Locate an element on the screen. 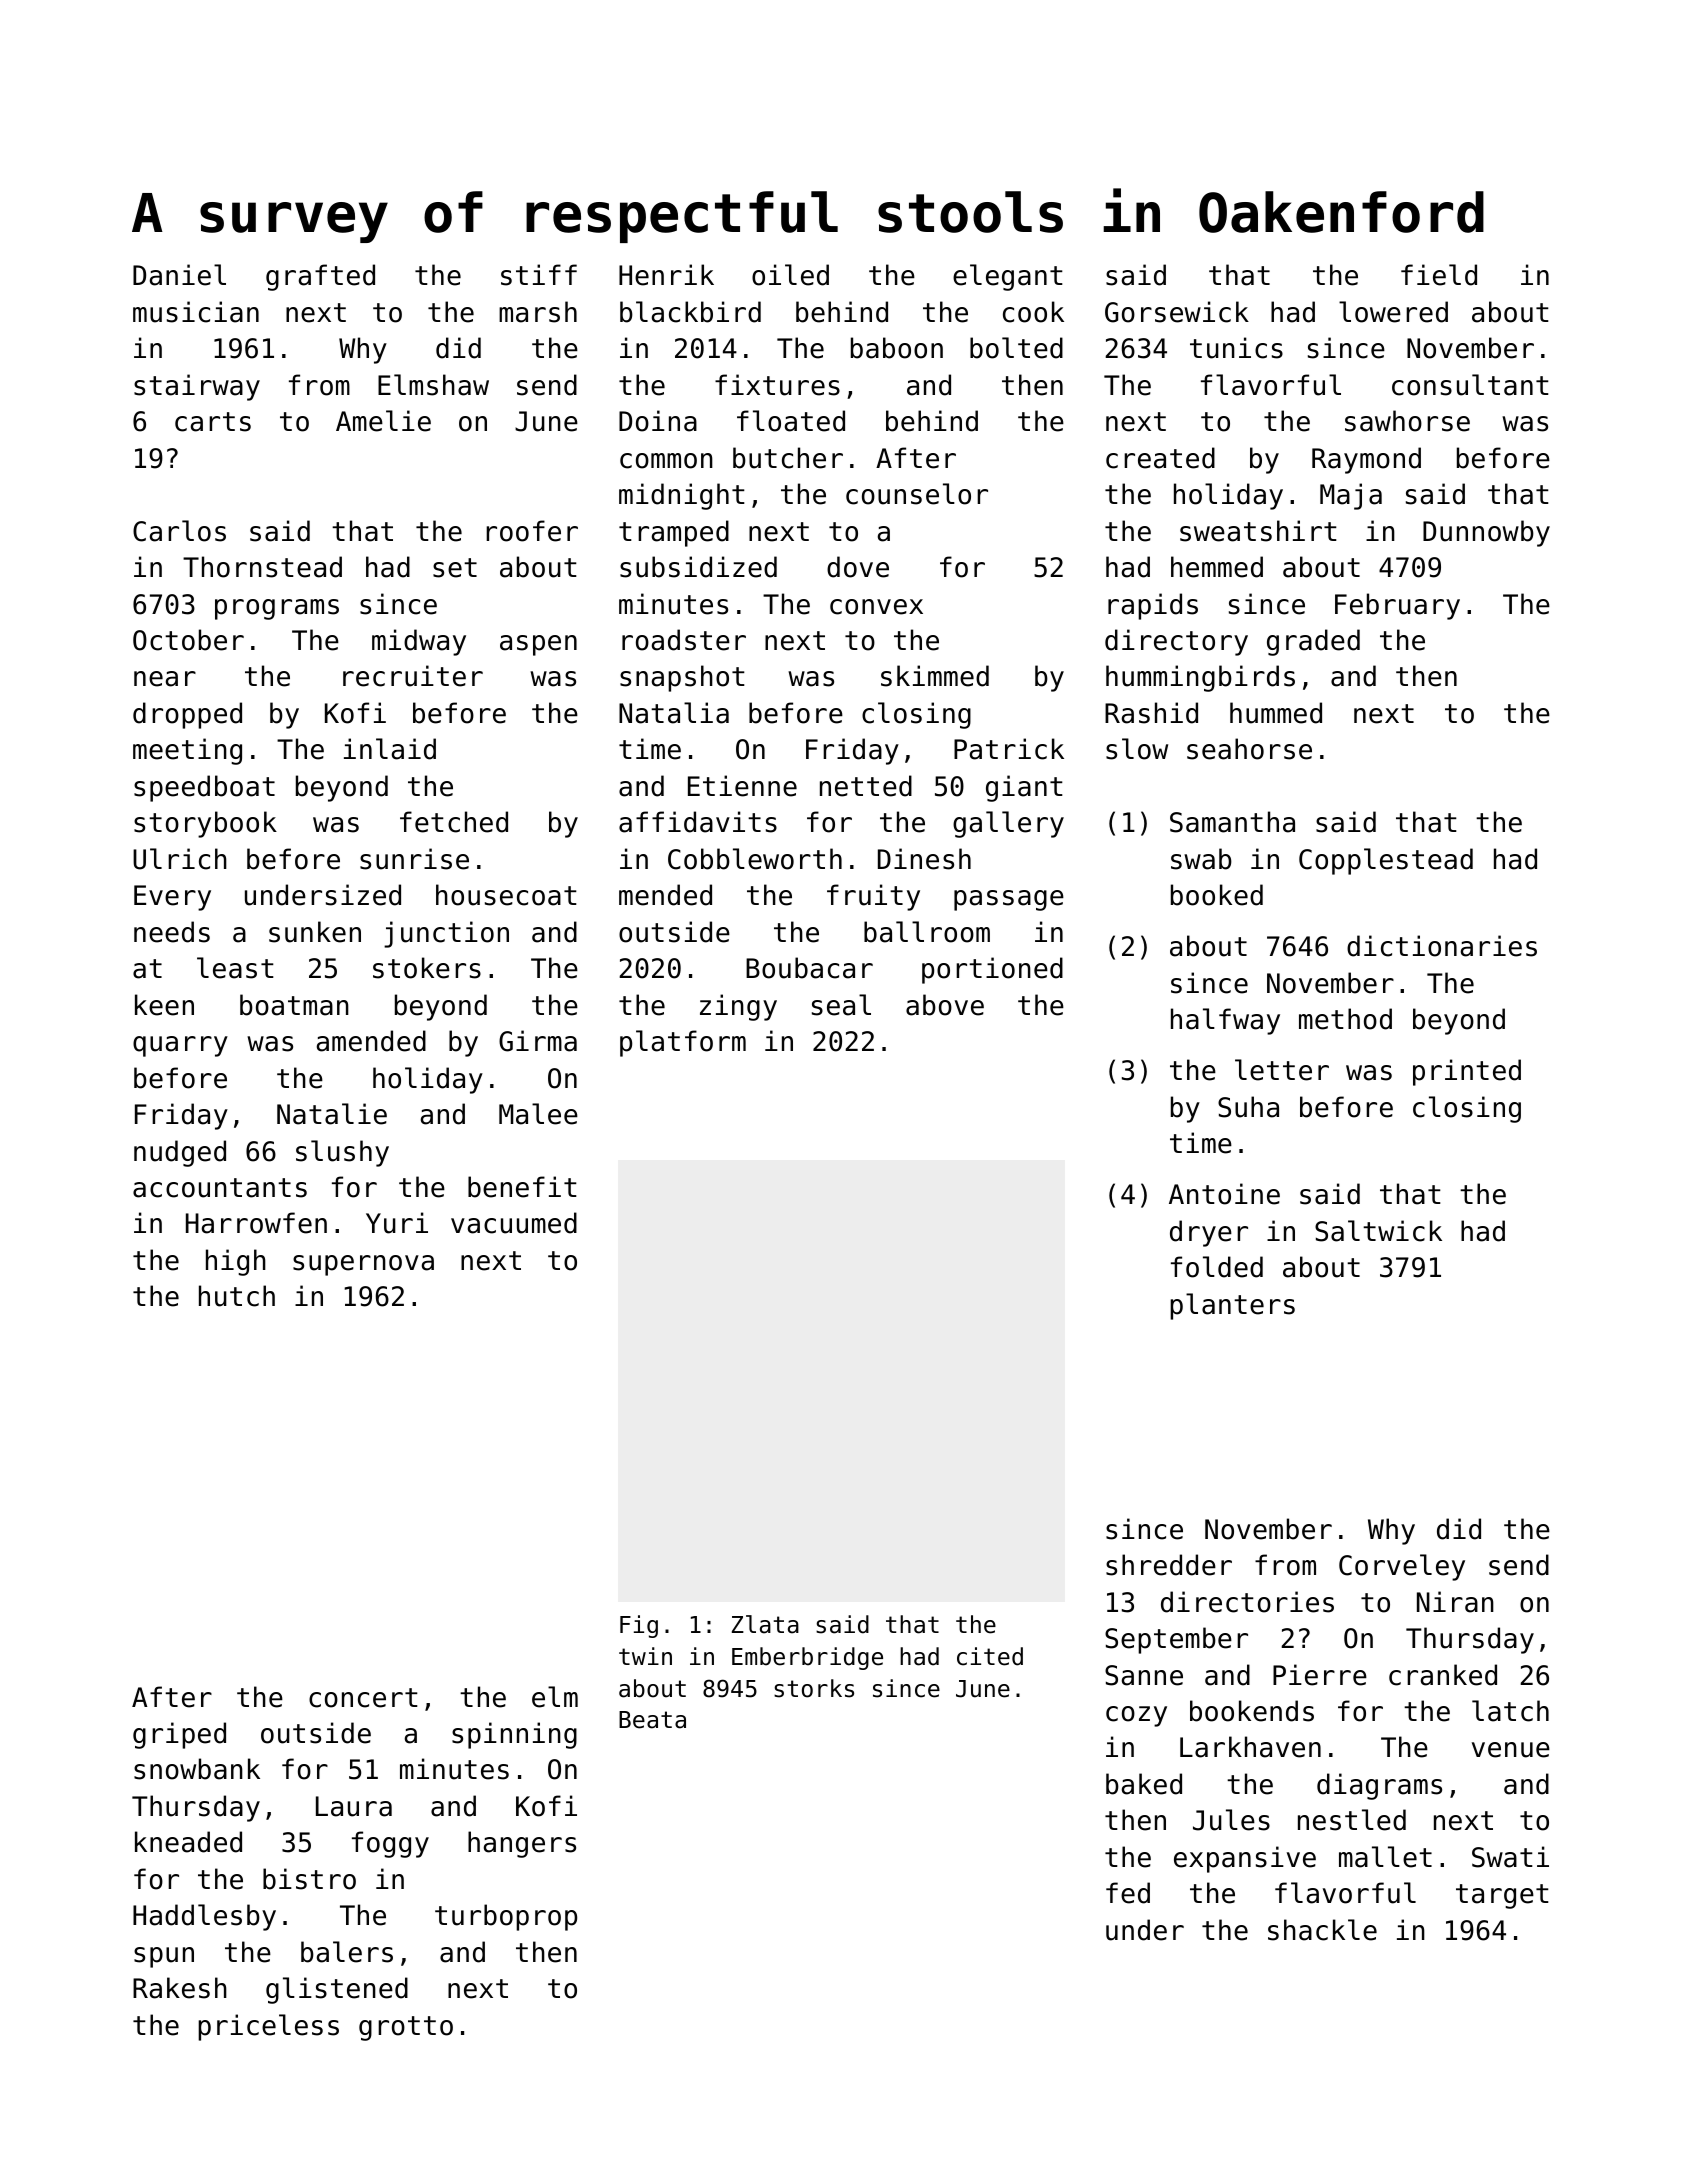  stiff is located at coordinates (539, 275).
